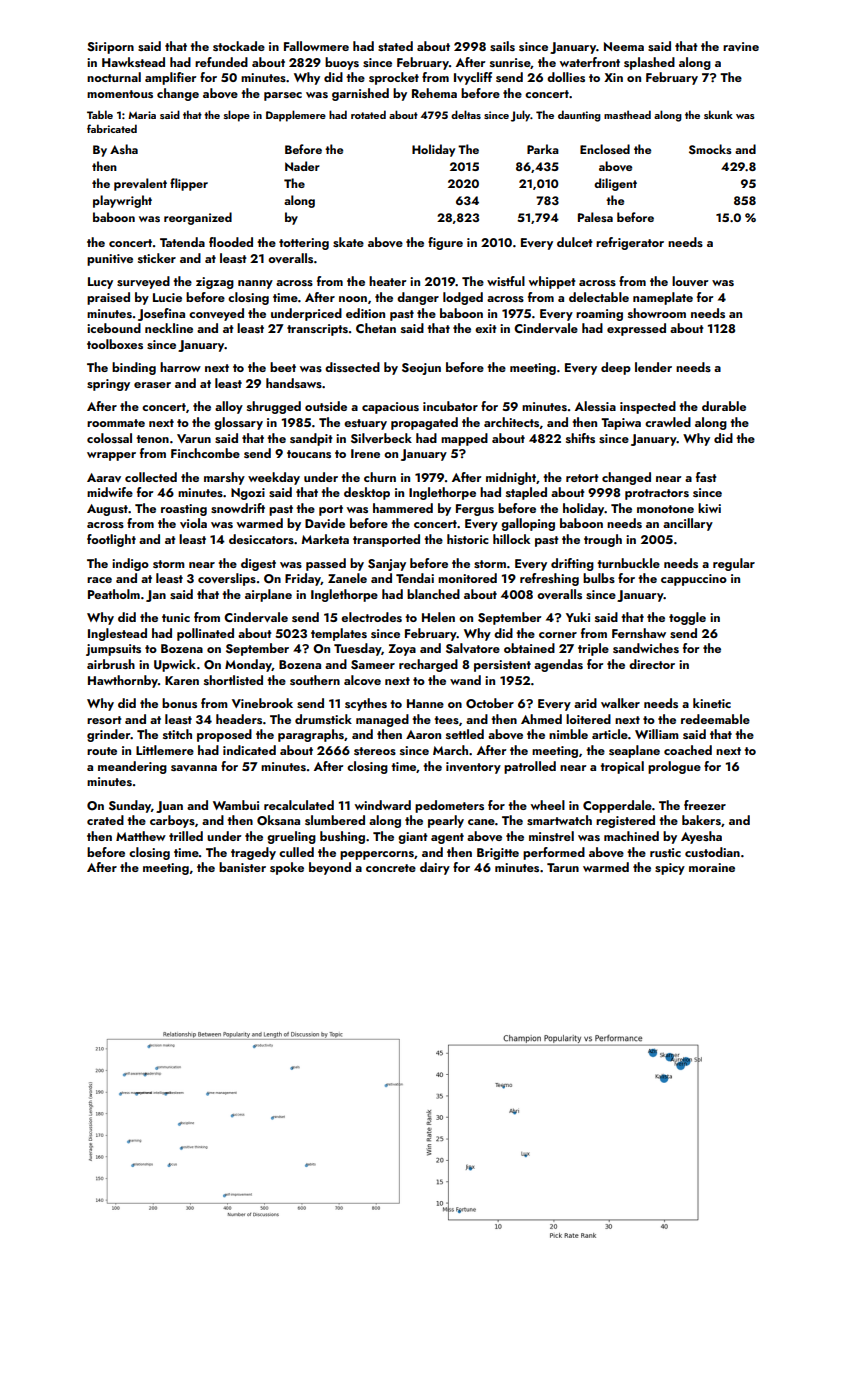  What do you see at coordinates (563, 867) in the document?
I see `Tarun` at bounding box center [563, 867].
